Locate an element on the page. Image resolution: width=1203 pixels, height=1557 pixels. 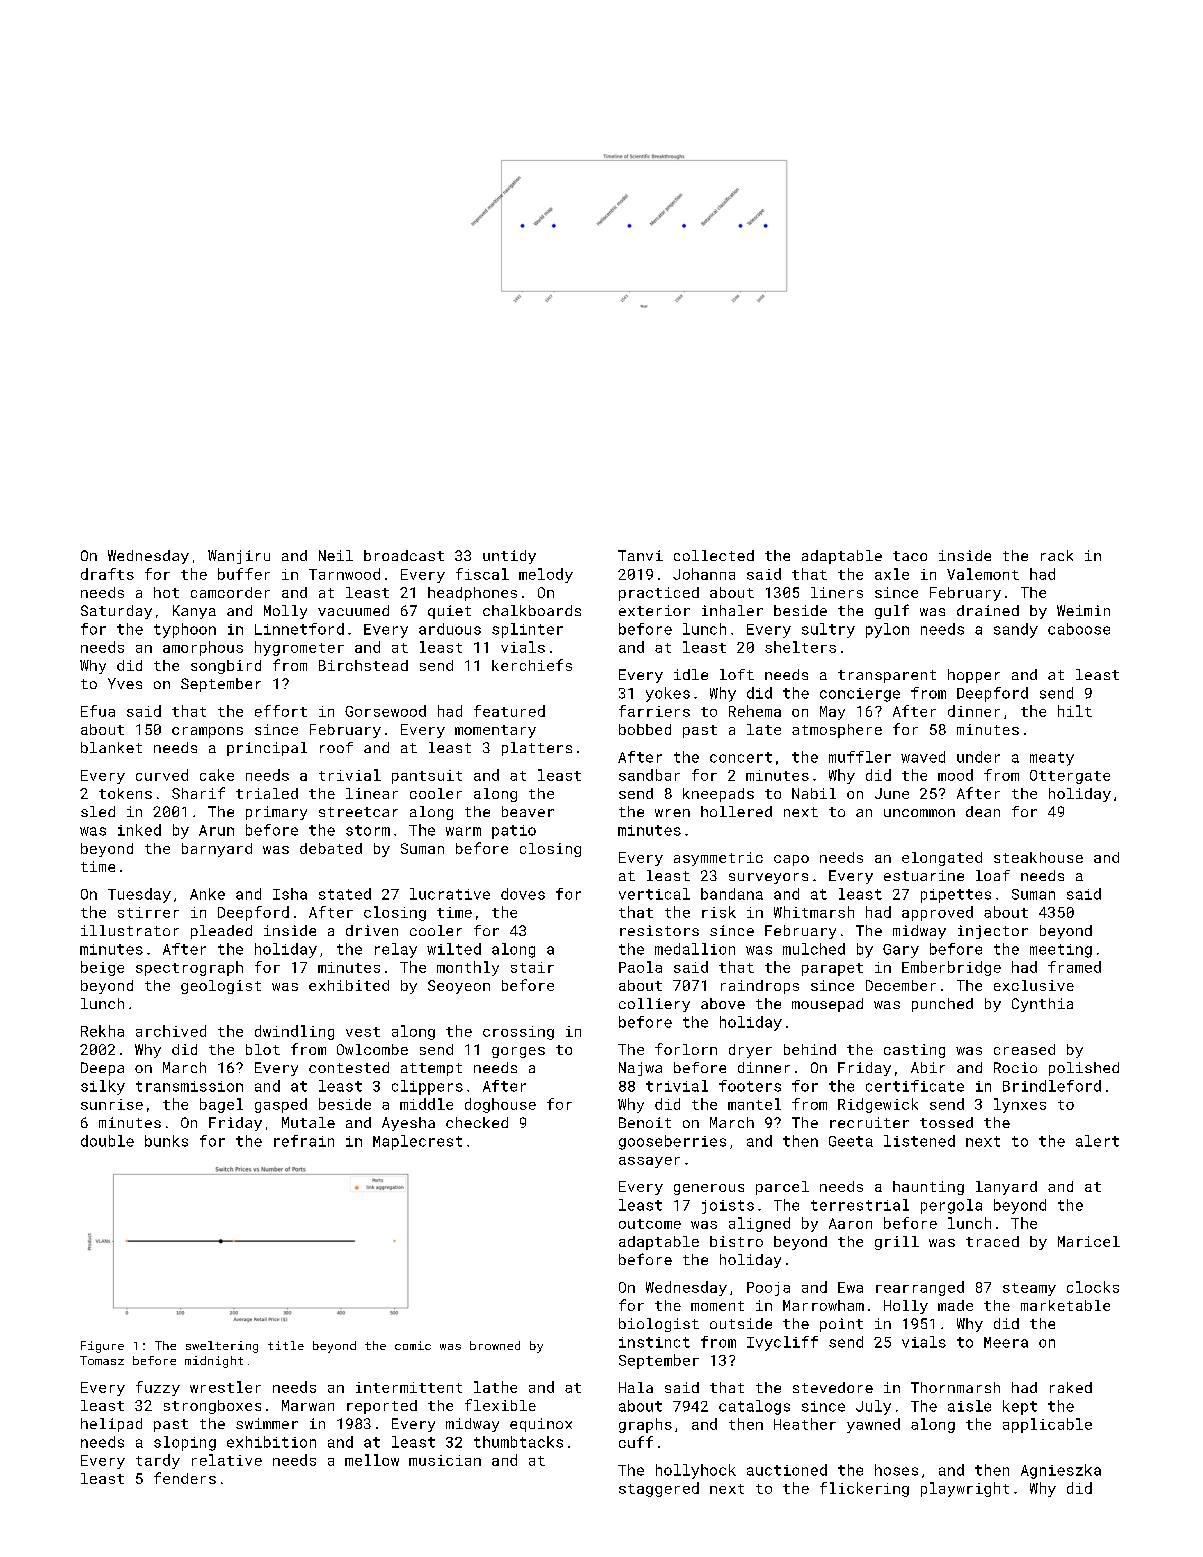
rack is located at coordinates (1057, 555).
